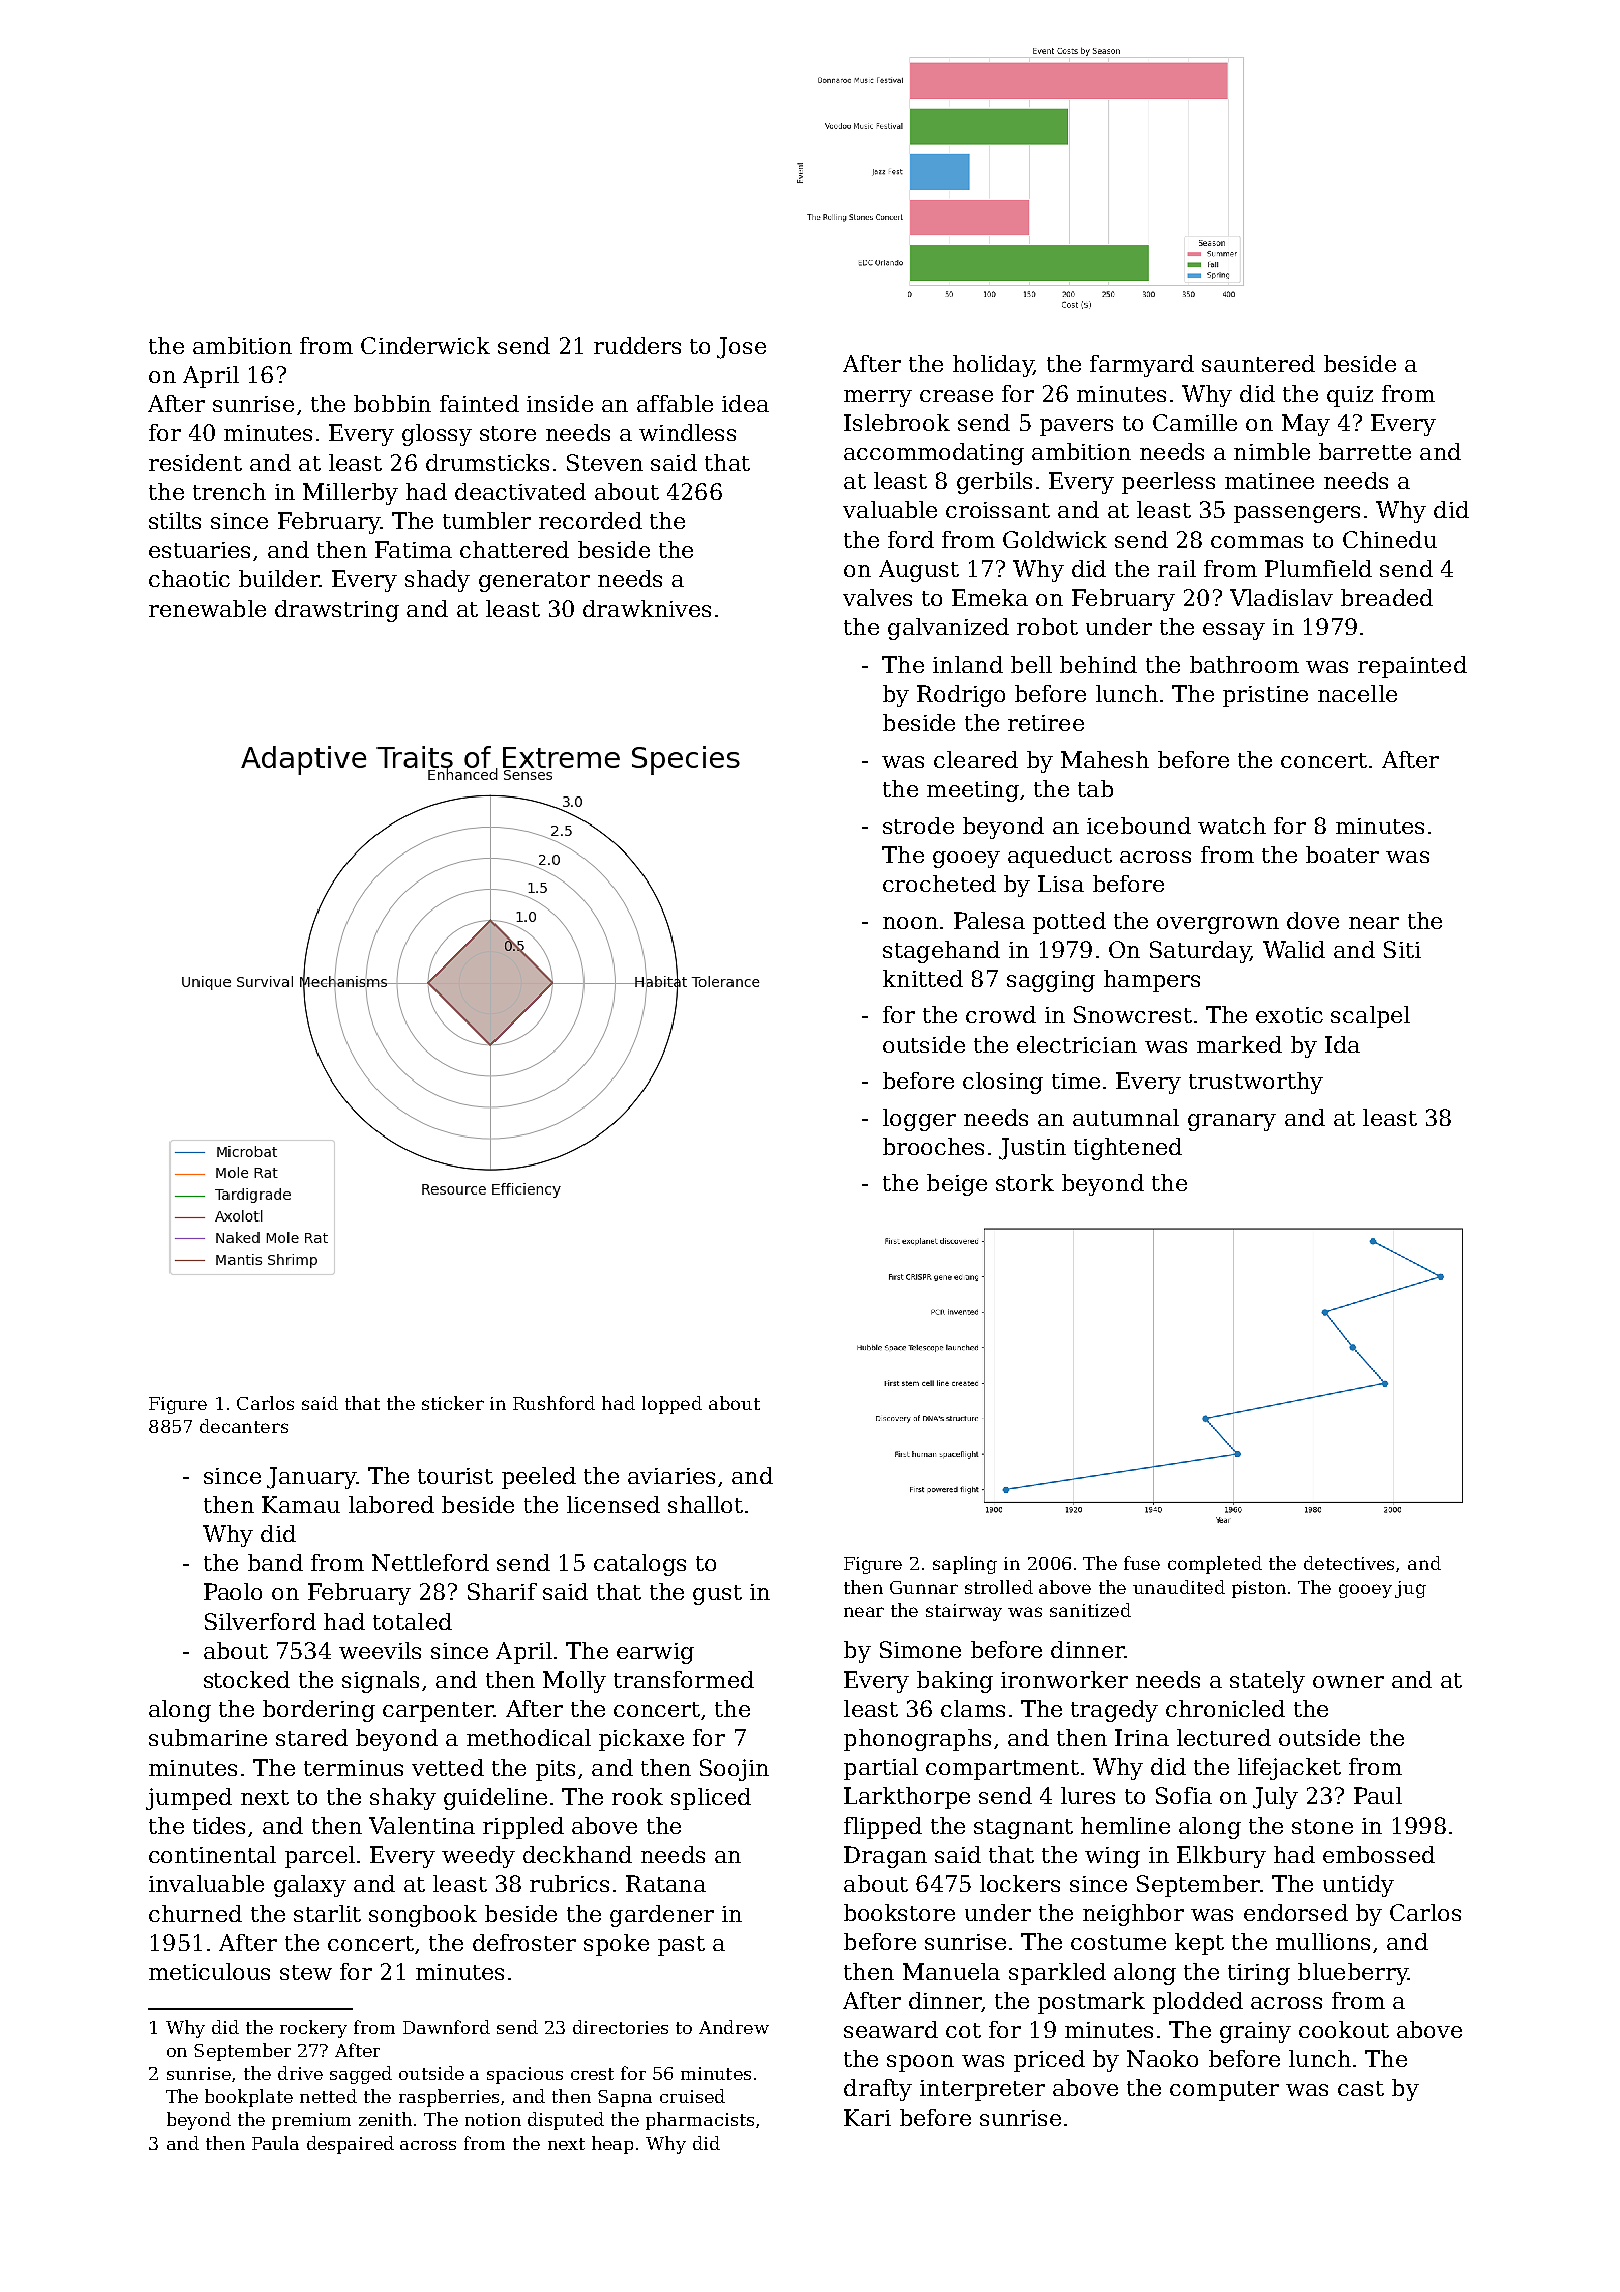 This screenshot has width=1620, height=2292. I want to click on detectives, so click(1349, 1563).
